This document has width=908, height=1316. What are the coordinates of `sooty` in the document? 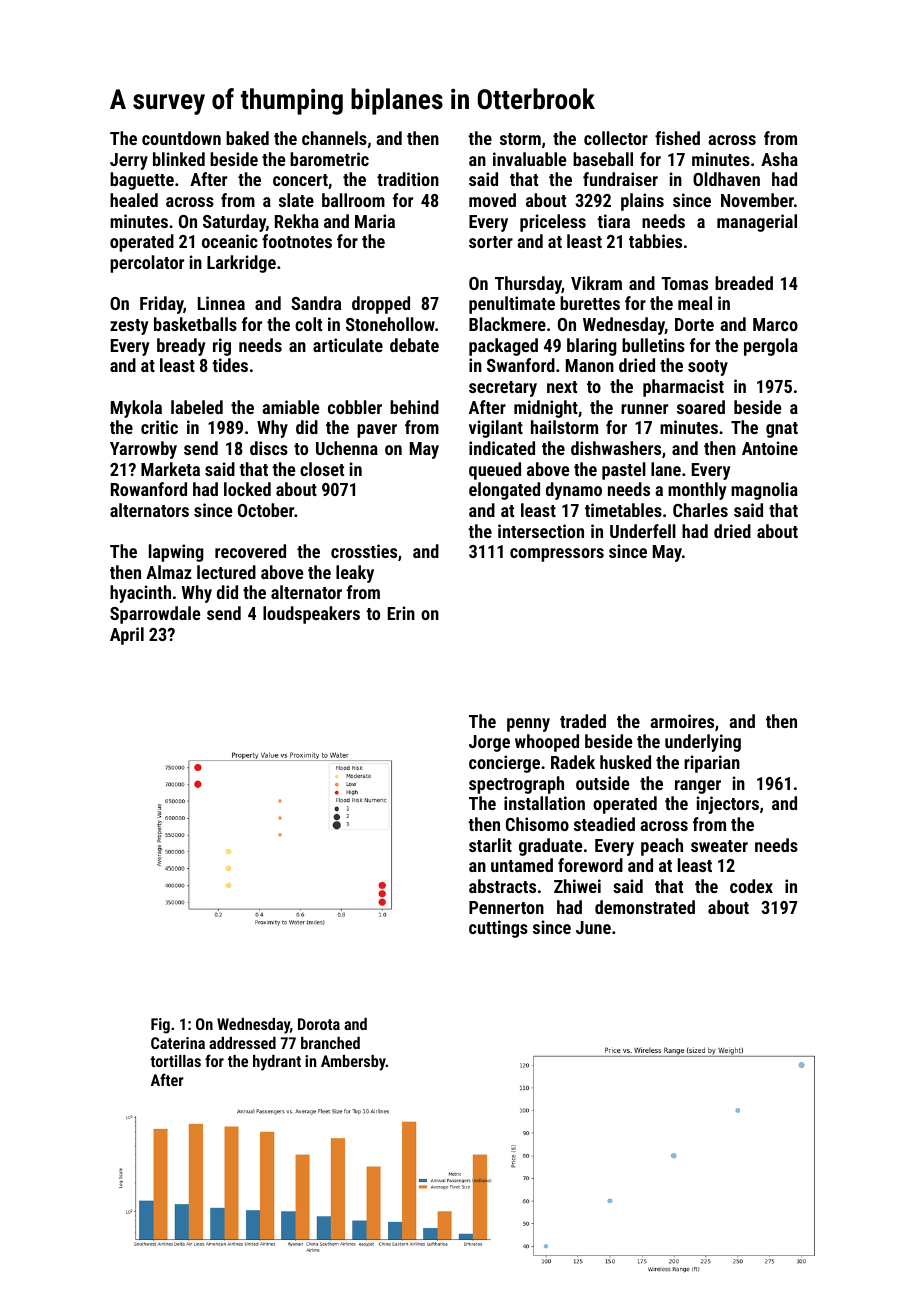 It's located at (708, 368).
